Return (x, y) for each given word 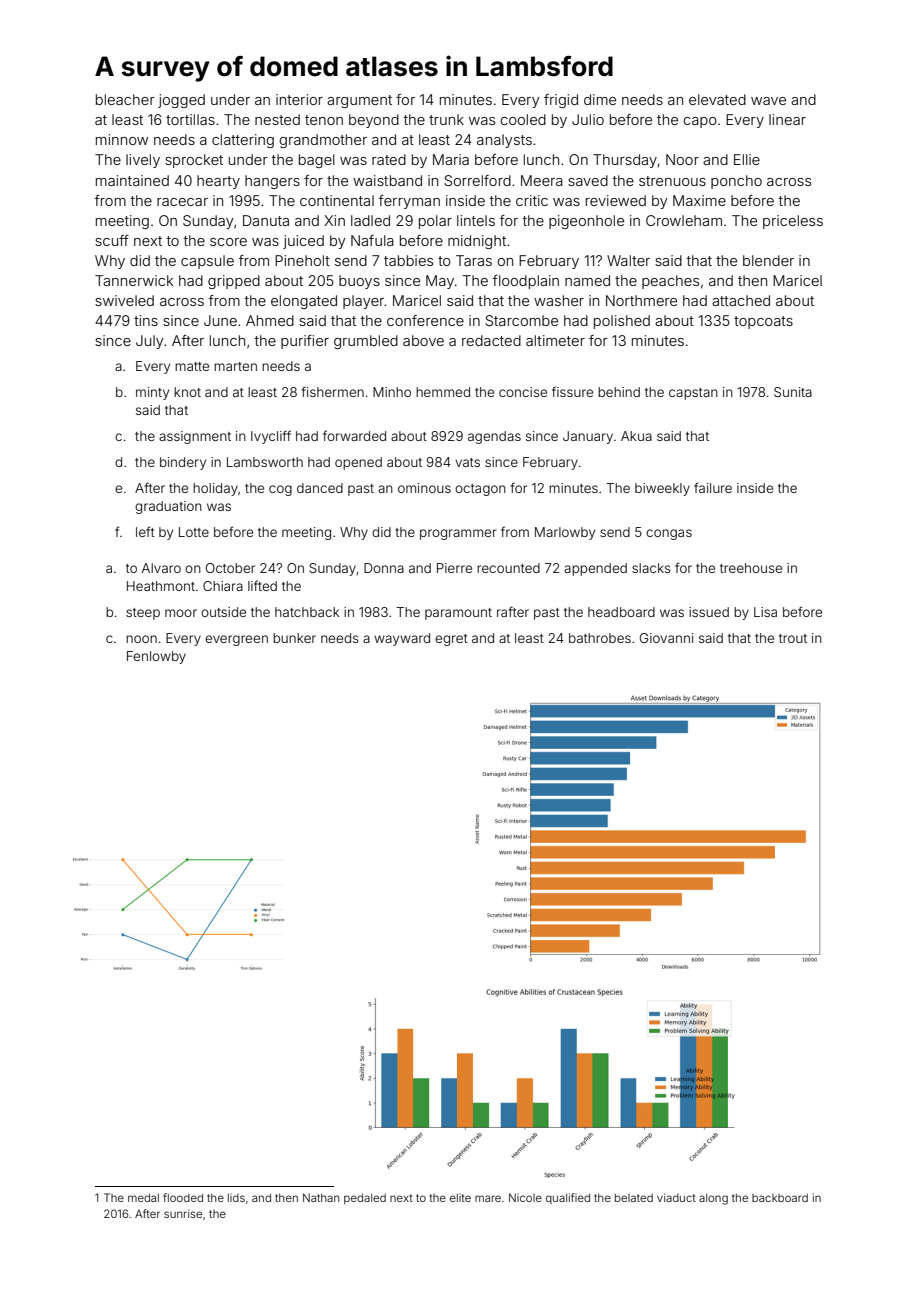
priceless (793, 222)
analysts (504, 141)
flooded (183, 1197)
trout (793, 638)
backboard (780, 1198)
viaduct (676, 1197)
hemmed (443, 392)
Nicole (525, 1197)
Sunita (793, 392)
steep (143, 614)
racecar (182, 202)
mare (488, 1198)
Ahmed (270, 320)
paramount (458, 614)
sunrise (183, 1213)
